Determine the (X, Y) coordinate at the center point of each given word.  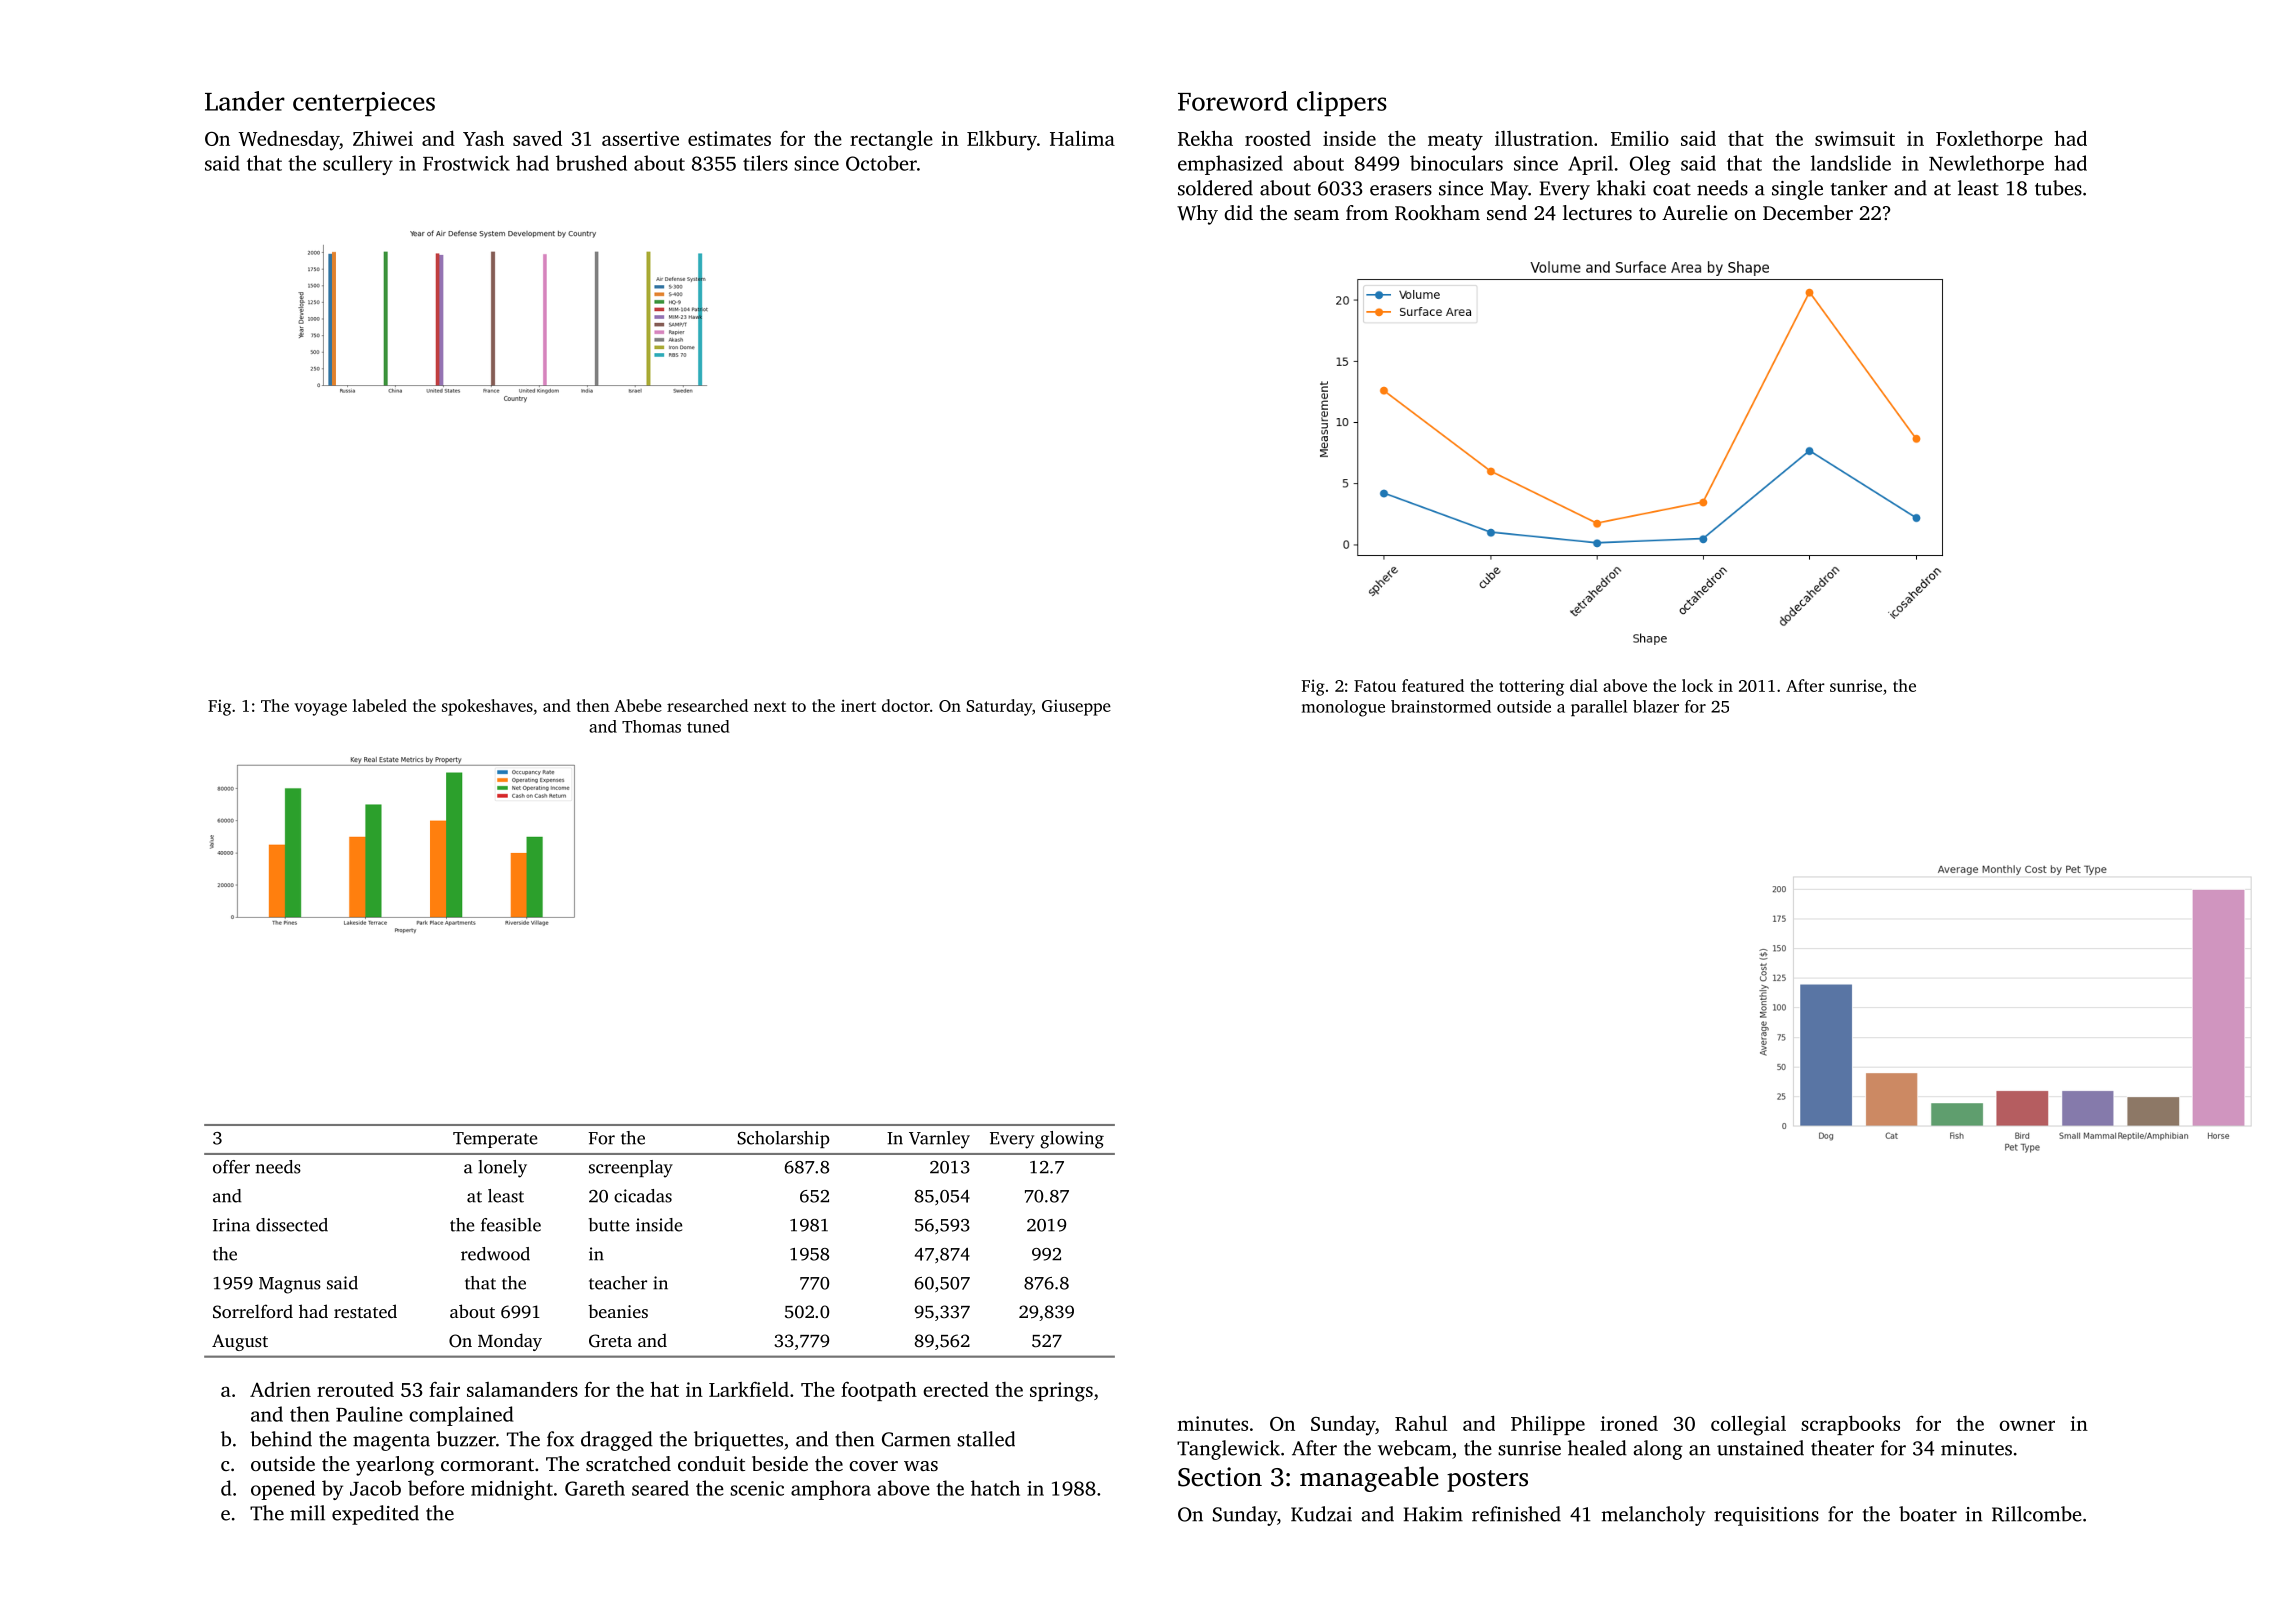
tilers (765, 163)
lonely (502, 1169)
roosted (1278, 138)
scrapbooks (1850, 1425)
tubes (2058, 188)
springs (1061, 1392)
